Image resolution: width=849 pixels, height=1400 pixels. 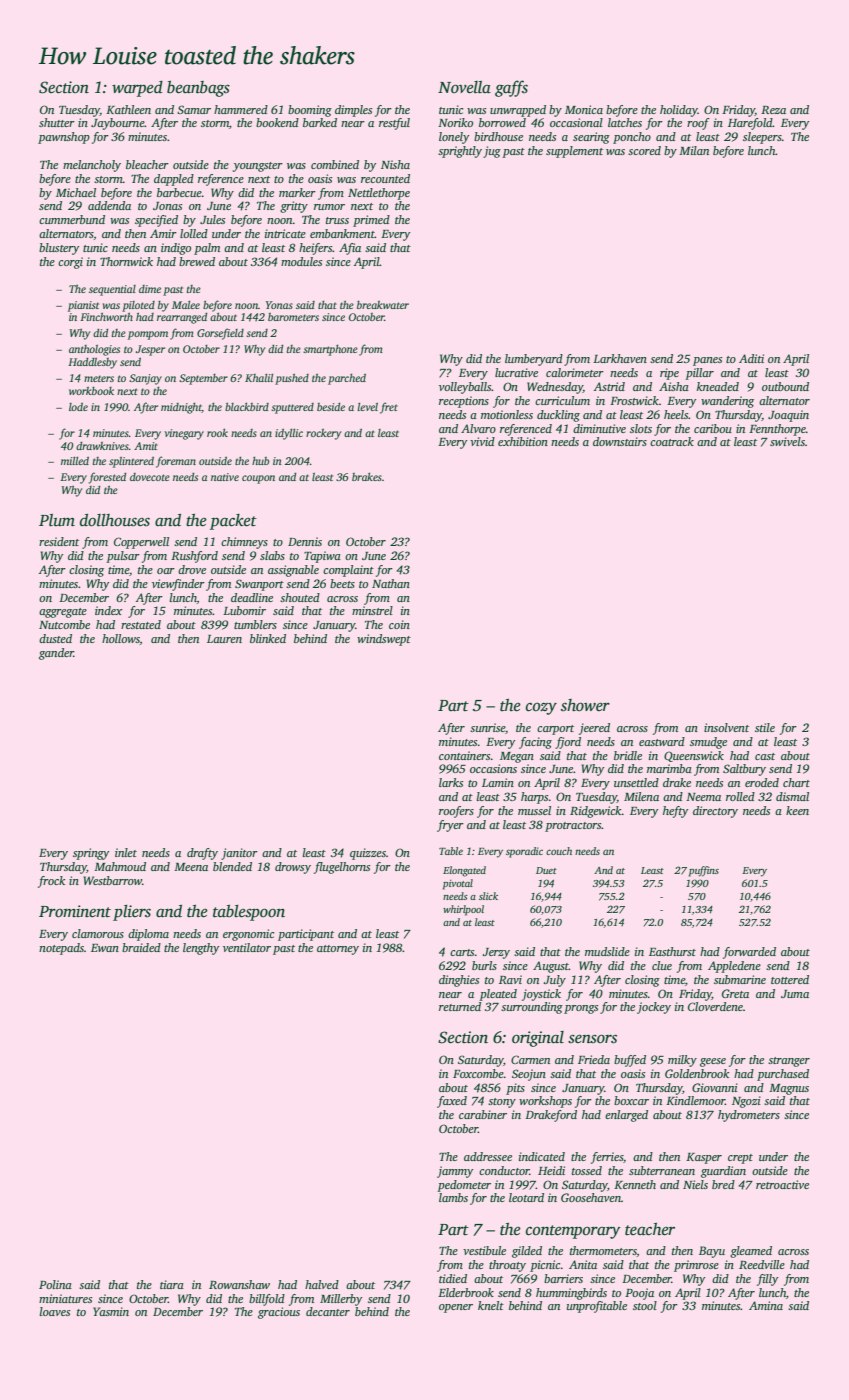 I want to click on bleacher, so click(x=147, y=164).
